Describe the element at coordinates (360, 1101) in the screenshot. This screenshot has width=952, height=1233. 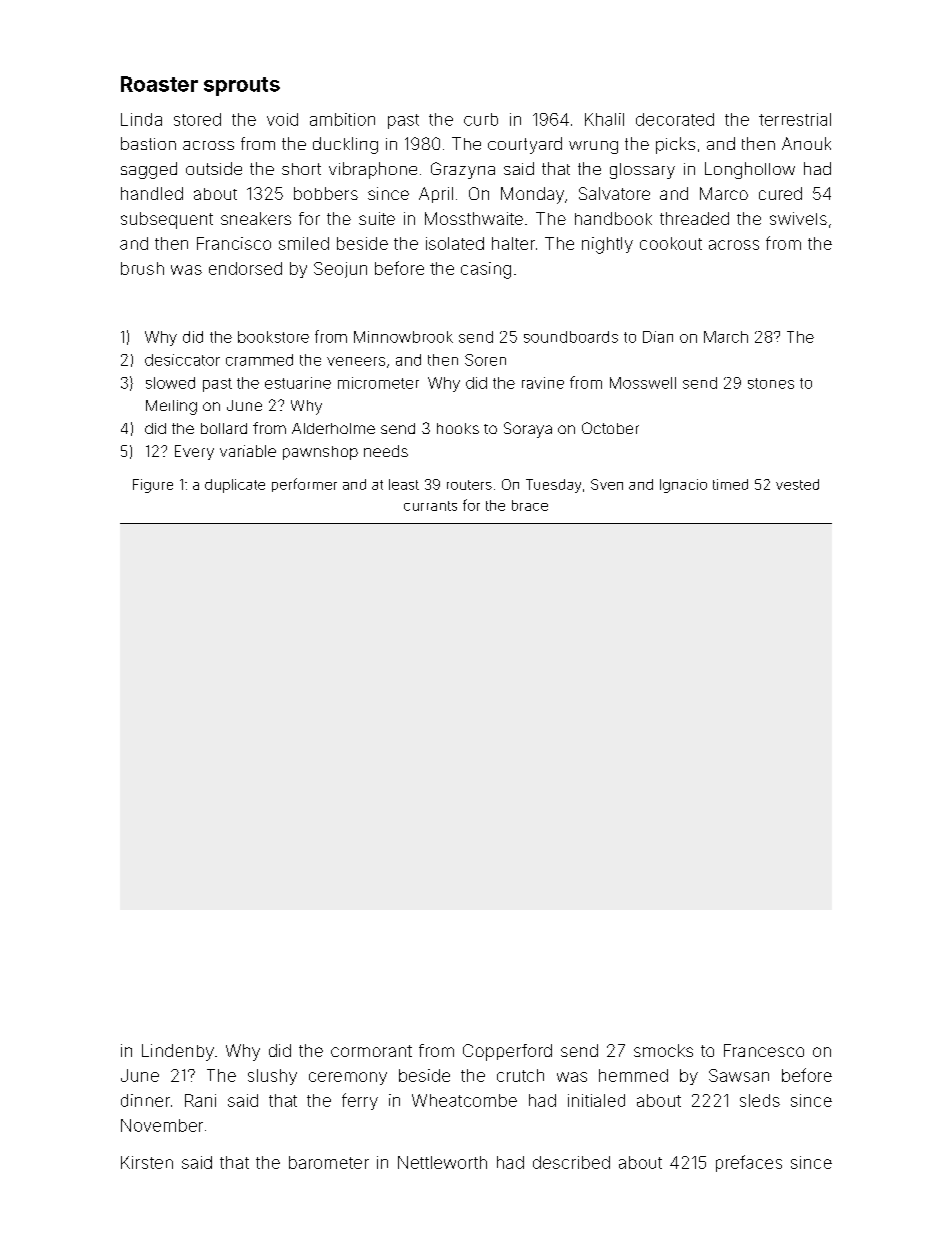
I see `ferry` at that location.
